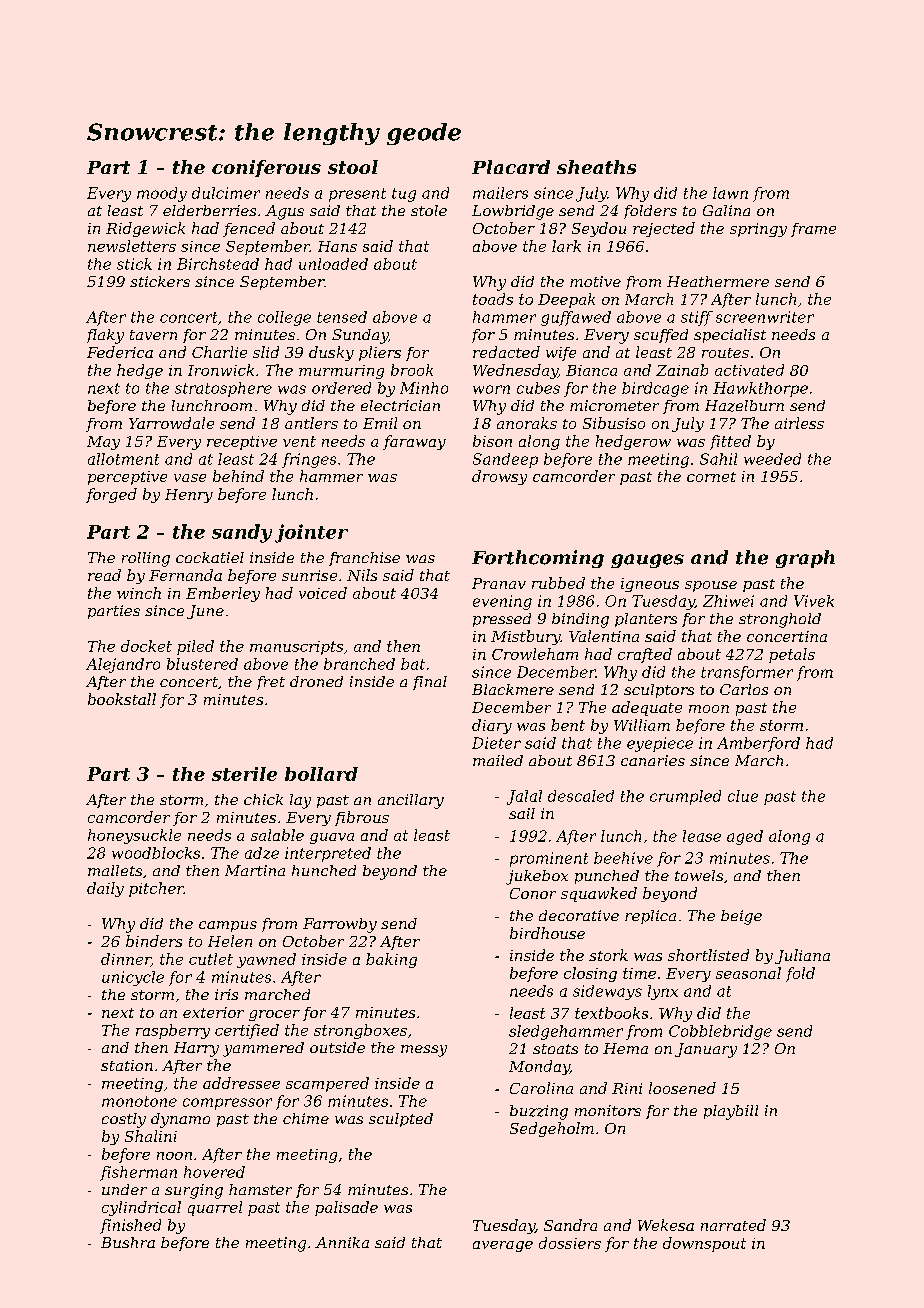  What do you see at coordinates (263, 799) in the document?
I see `chick` at bounding box center [263, 799].
